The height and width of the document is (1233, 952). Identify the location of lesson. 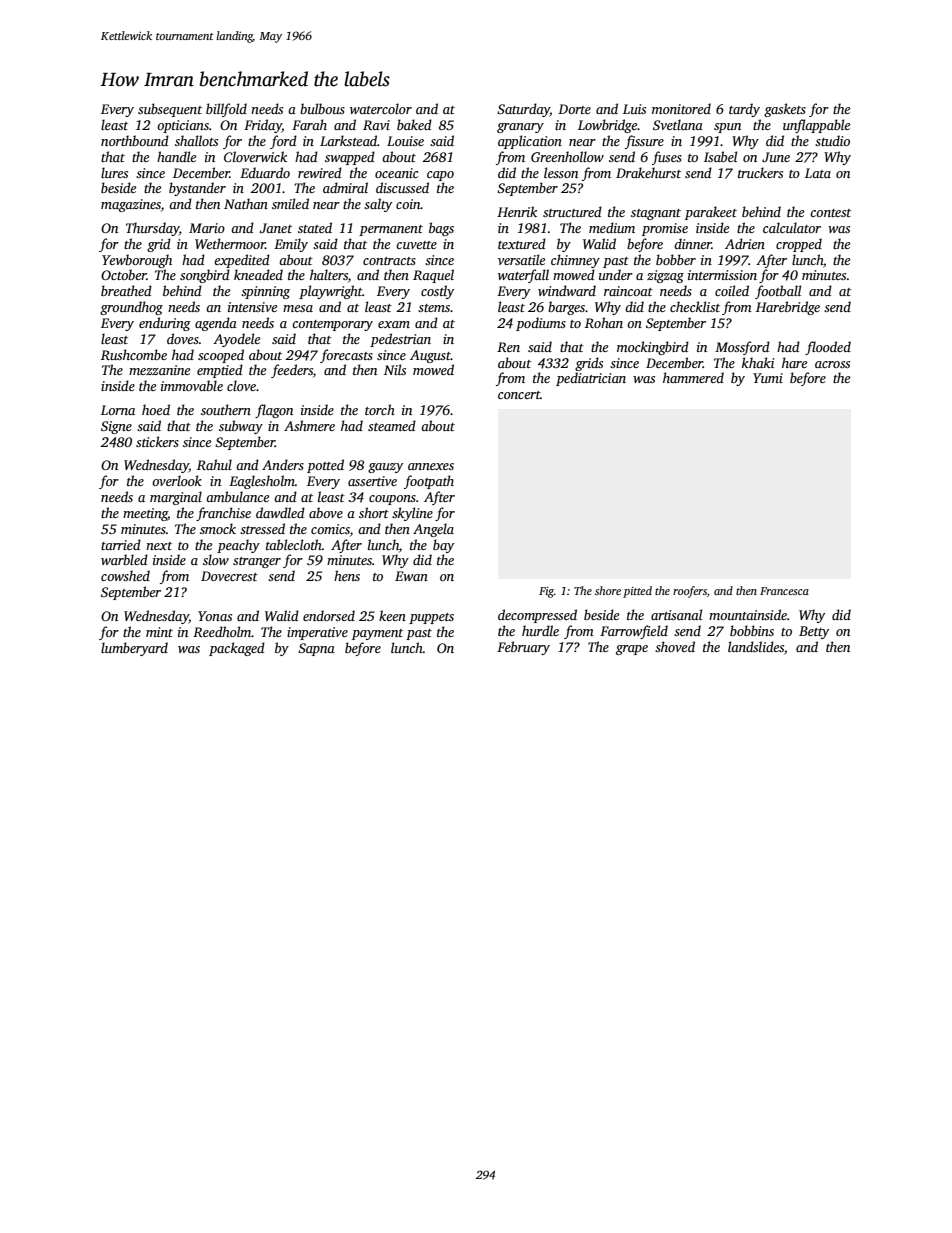
(561, 172).
